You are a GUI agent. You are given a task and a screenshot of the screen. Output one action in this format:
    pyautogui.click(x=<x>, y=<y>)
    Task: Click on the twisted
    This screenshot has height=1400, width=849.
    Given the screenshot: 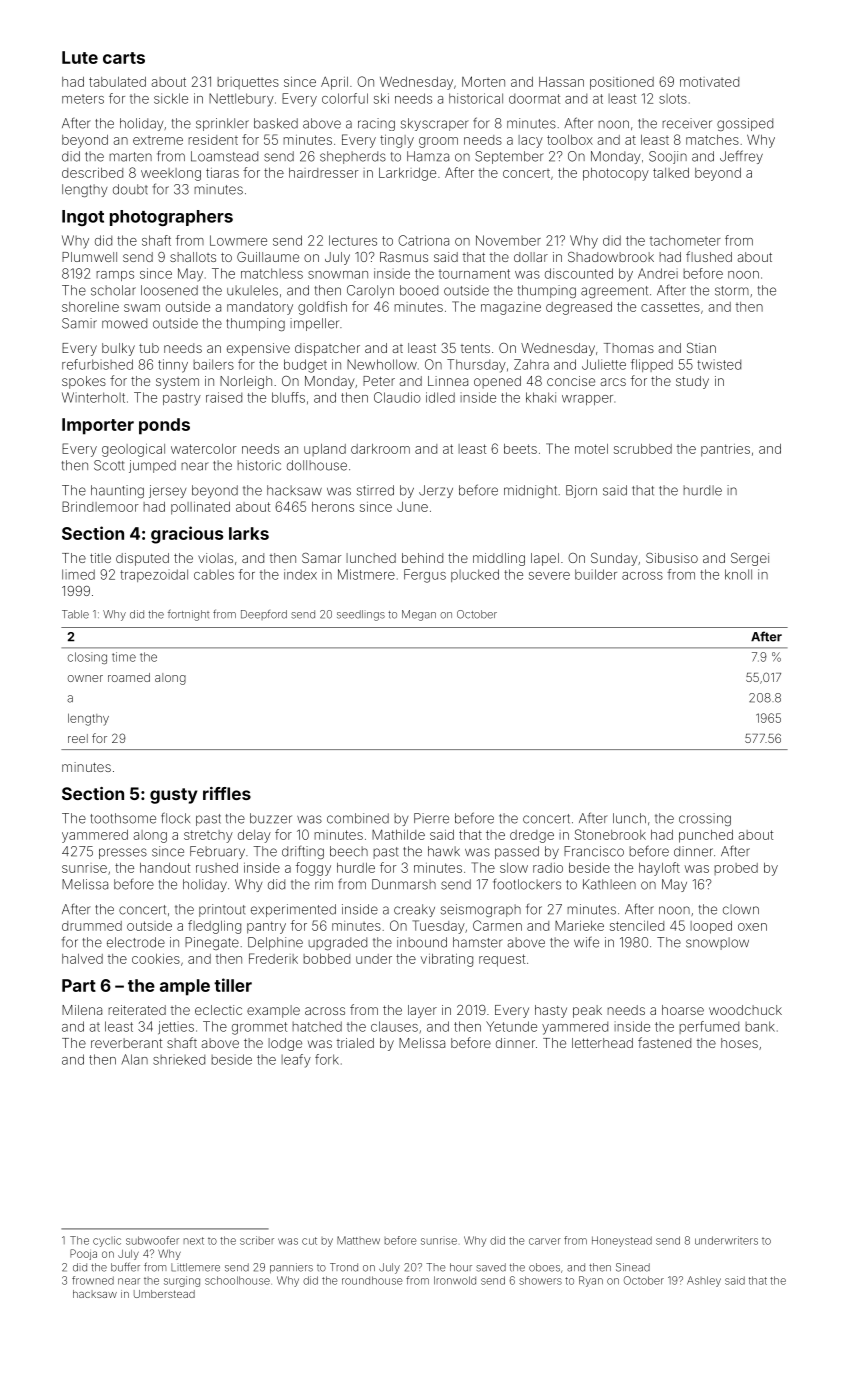 What is the action you would take?
    pyautogui.click(x=719, y=364)
